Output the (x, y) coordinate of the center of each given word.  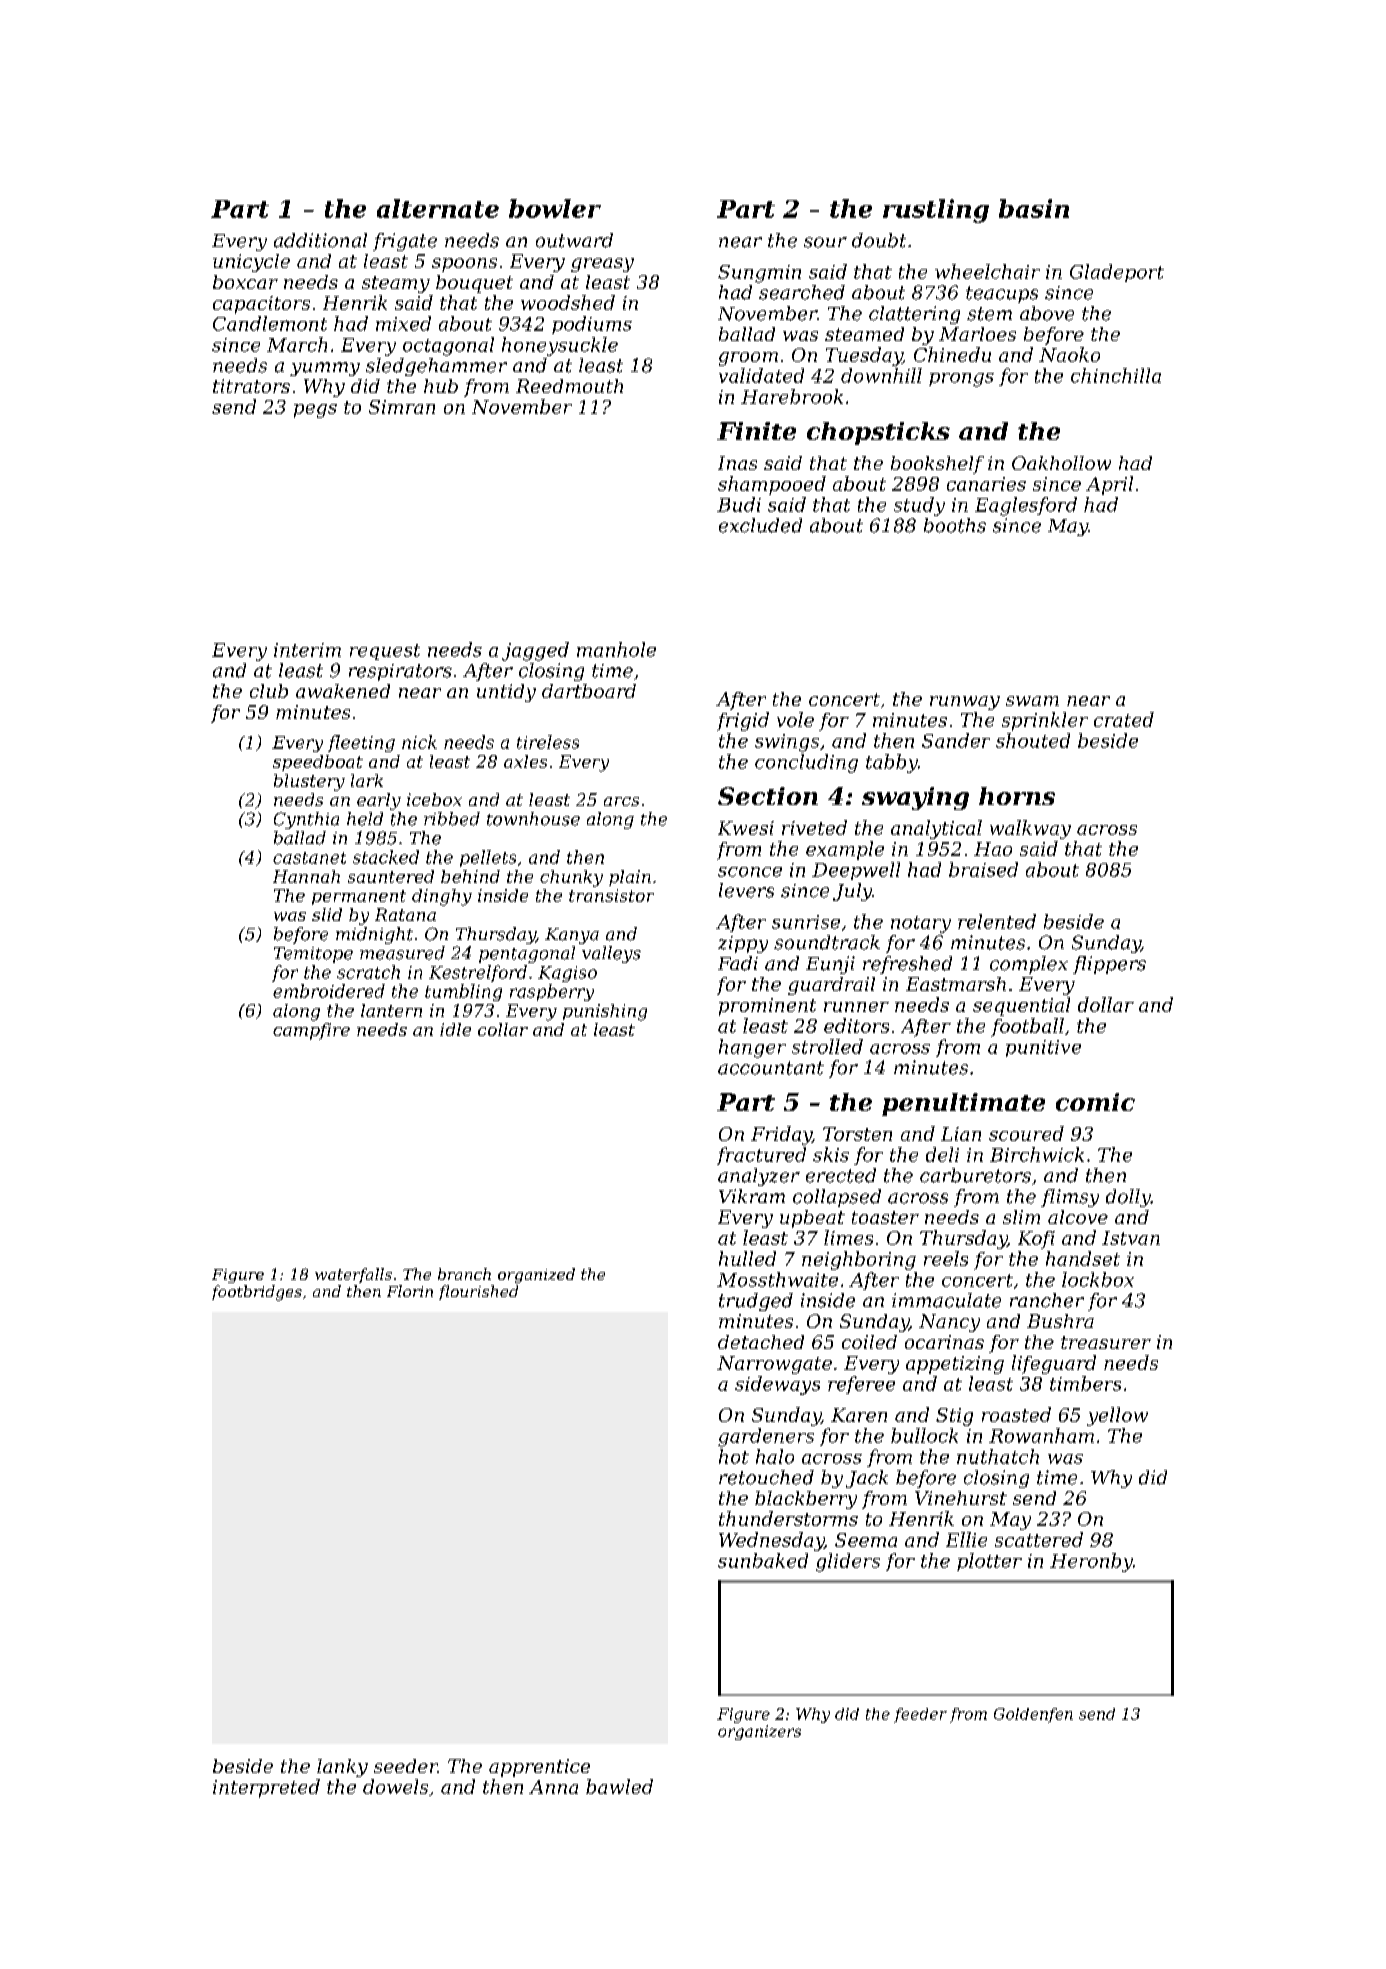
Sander (956, 740)
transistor (611, 895)
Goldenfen (1033, 1715)
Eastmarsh (956, 984)
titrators (251, 386)
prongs (961, 380)
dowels (395, 1786)
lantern (391, 1010)
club (269, 691)
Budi (739, 504)
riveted (814, 827)
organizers (759, 1732)
